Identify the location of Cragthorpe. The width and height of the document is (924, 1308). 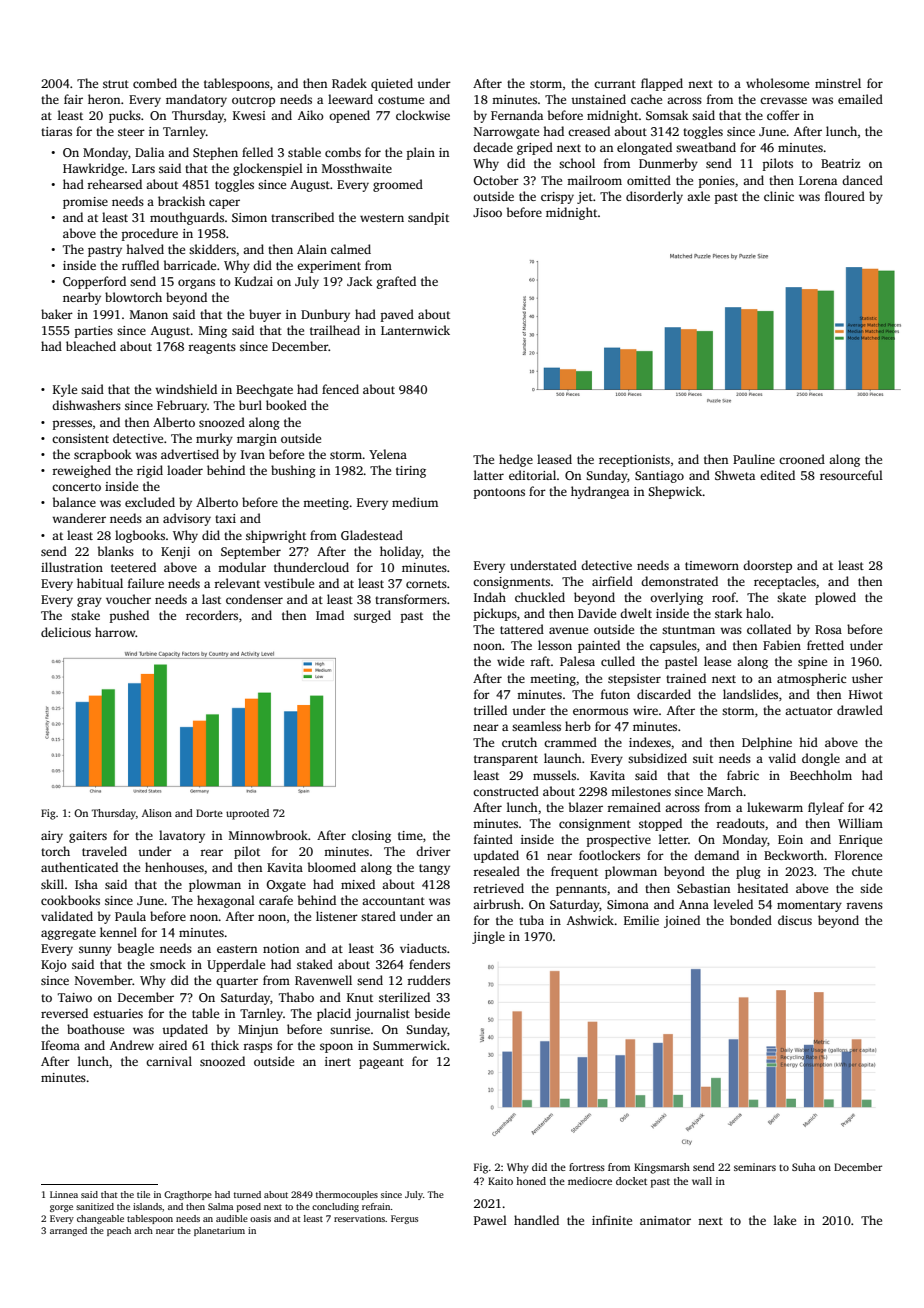
(188, 1195).
